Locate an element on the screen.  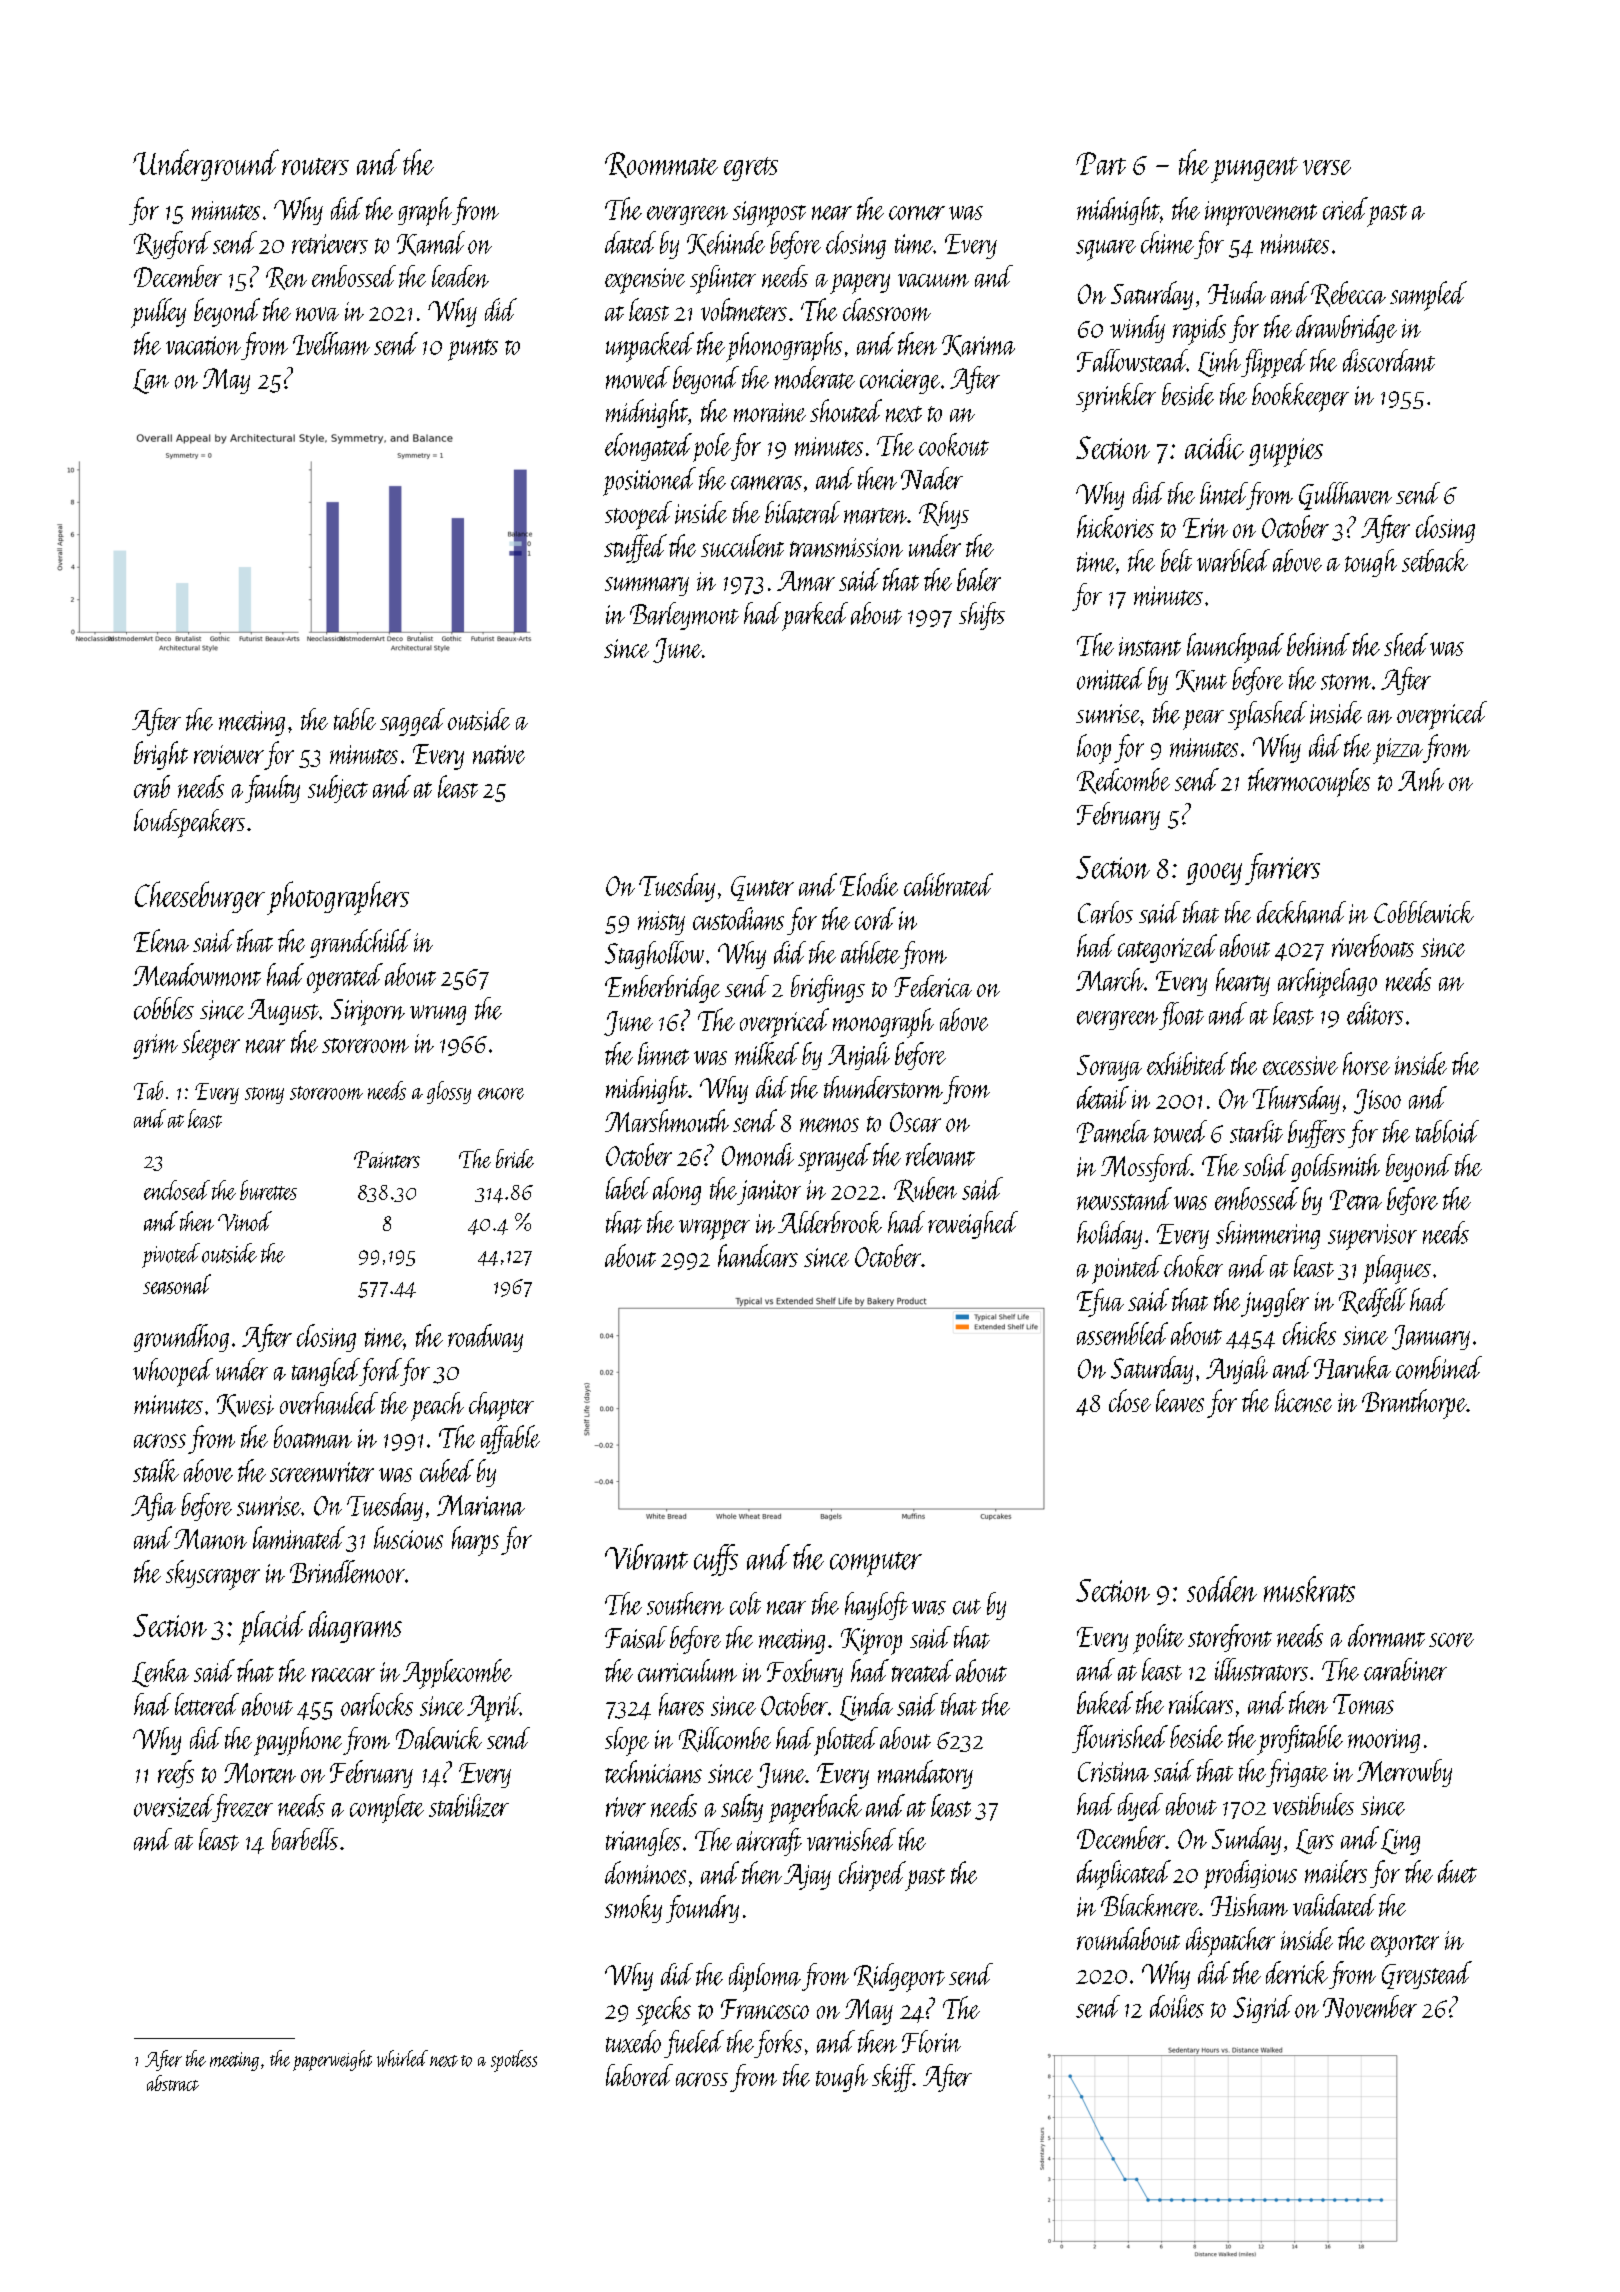
duplicated is located at coordinates (1124, 1875).
